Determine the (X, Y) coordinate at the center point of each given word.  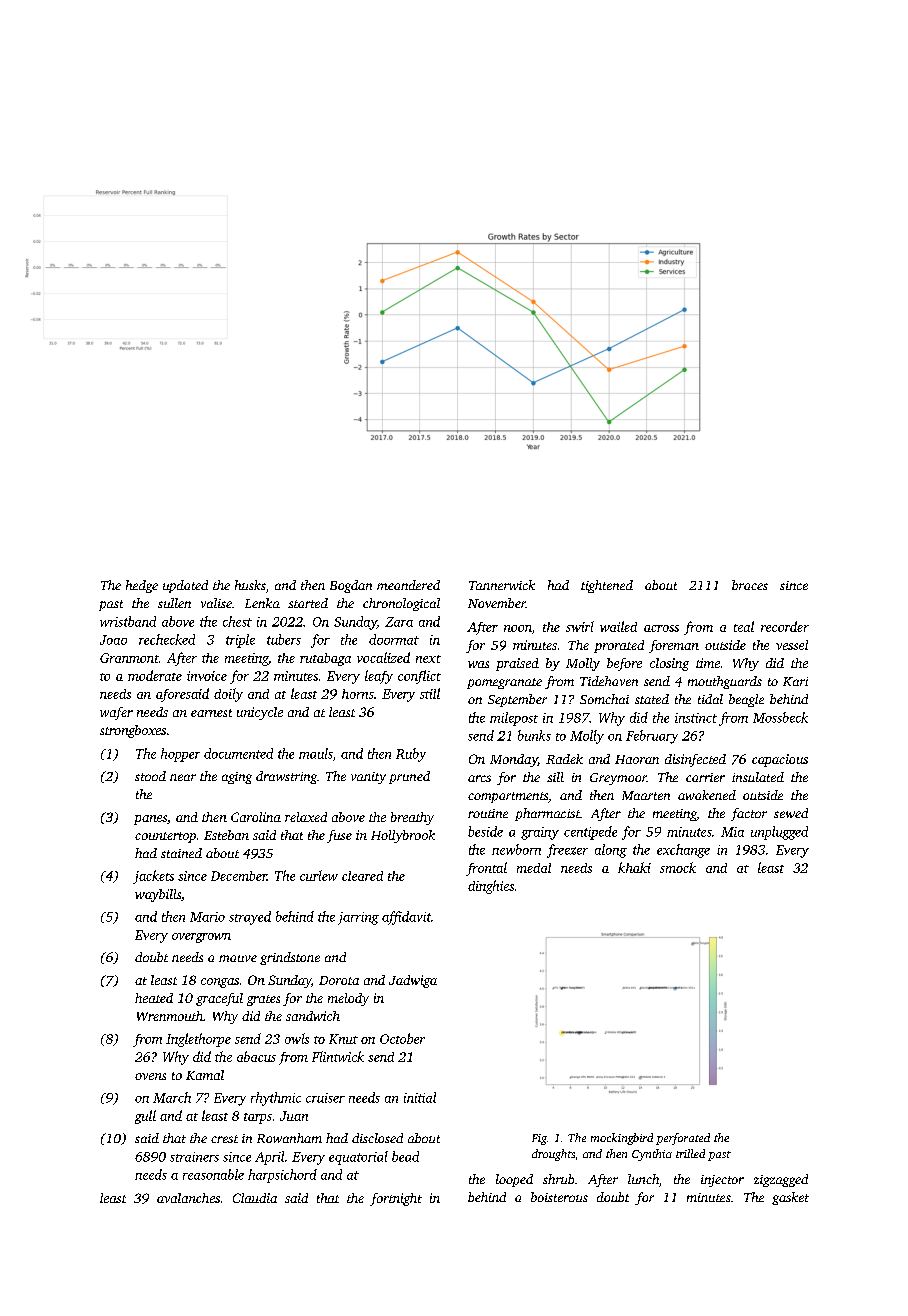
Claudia (255, 1198)
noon (518, 628)
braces (750, 585)
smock (678, 867)
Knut (343, 1039)
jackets (153, 877)
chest (237, 621)
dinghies (491, 887)
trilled (690, 1153)
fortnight (396, 1199)
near (183, 777)
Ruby (411, 755)
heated (154, 998)
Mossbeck (780, 717)
